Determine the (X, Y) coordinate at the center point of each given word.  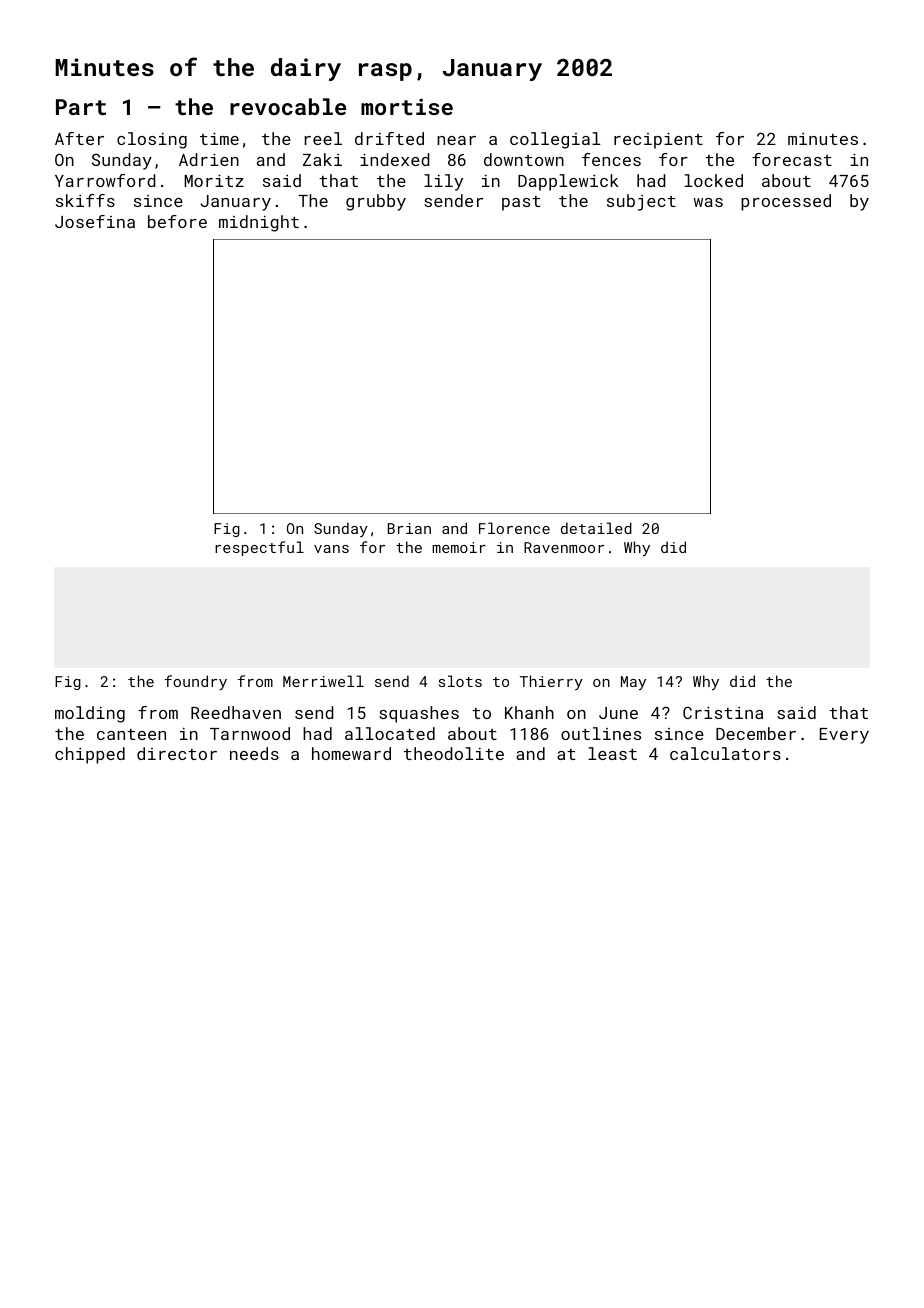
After (79, 138)
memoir (459, 547)
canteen (131, 734)
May (633, 683)
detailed (596, 528)
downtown (524, 159)
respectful (259, 548)
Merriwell (323, 681)
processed (786, 202)
